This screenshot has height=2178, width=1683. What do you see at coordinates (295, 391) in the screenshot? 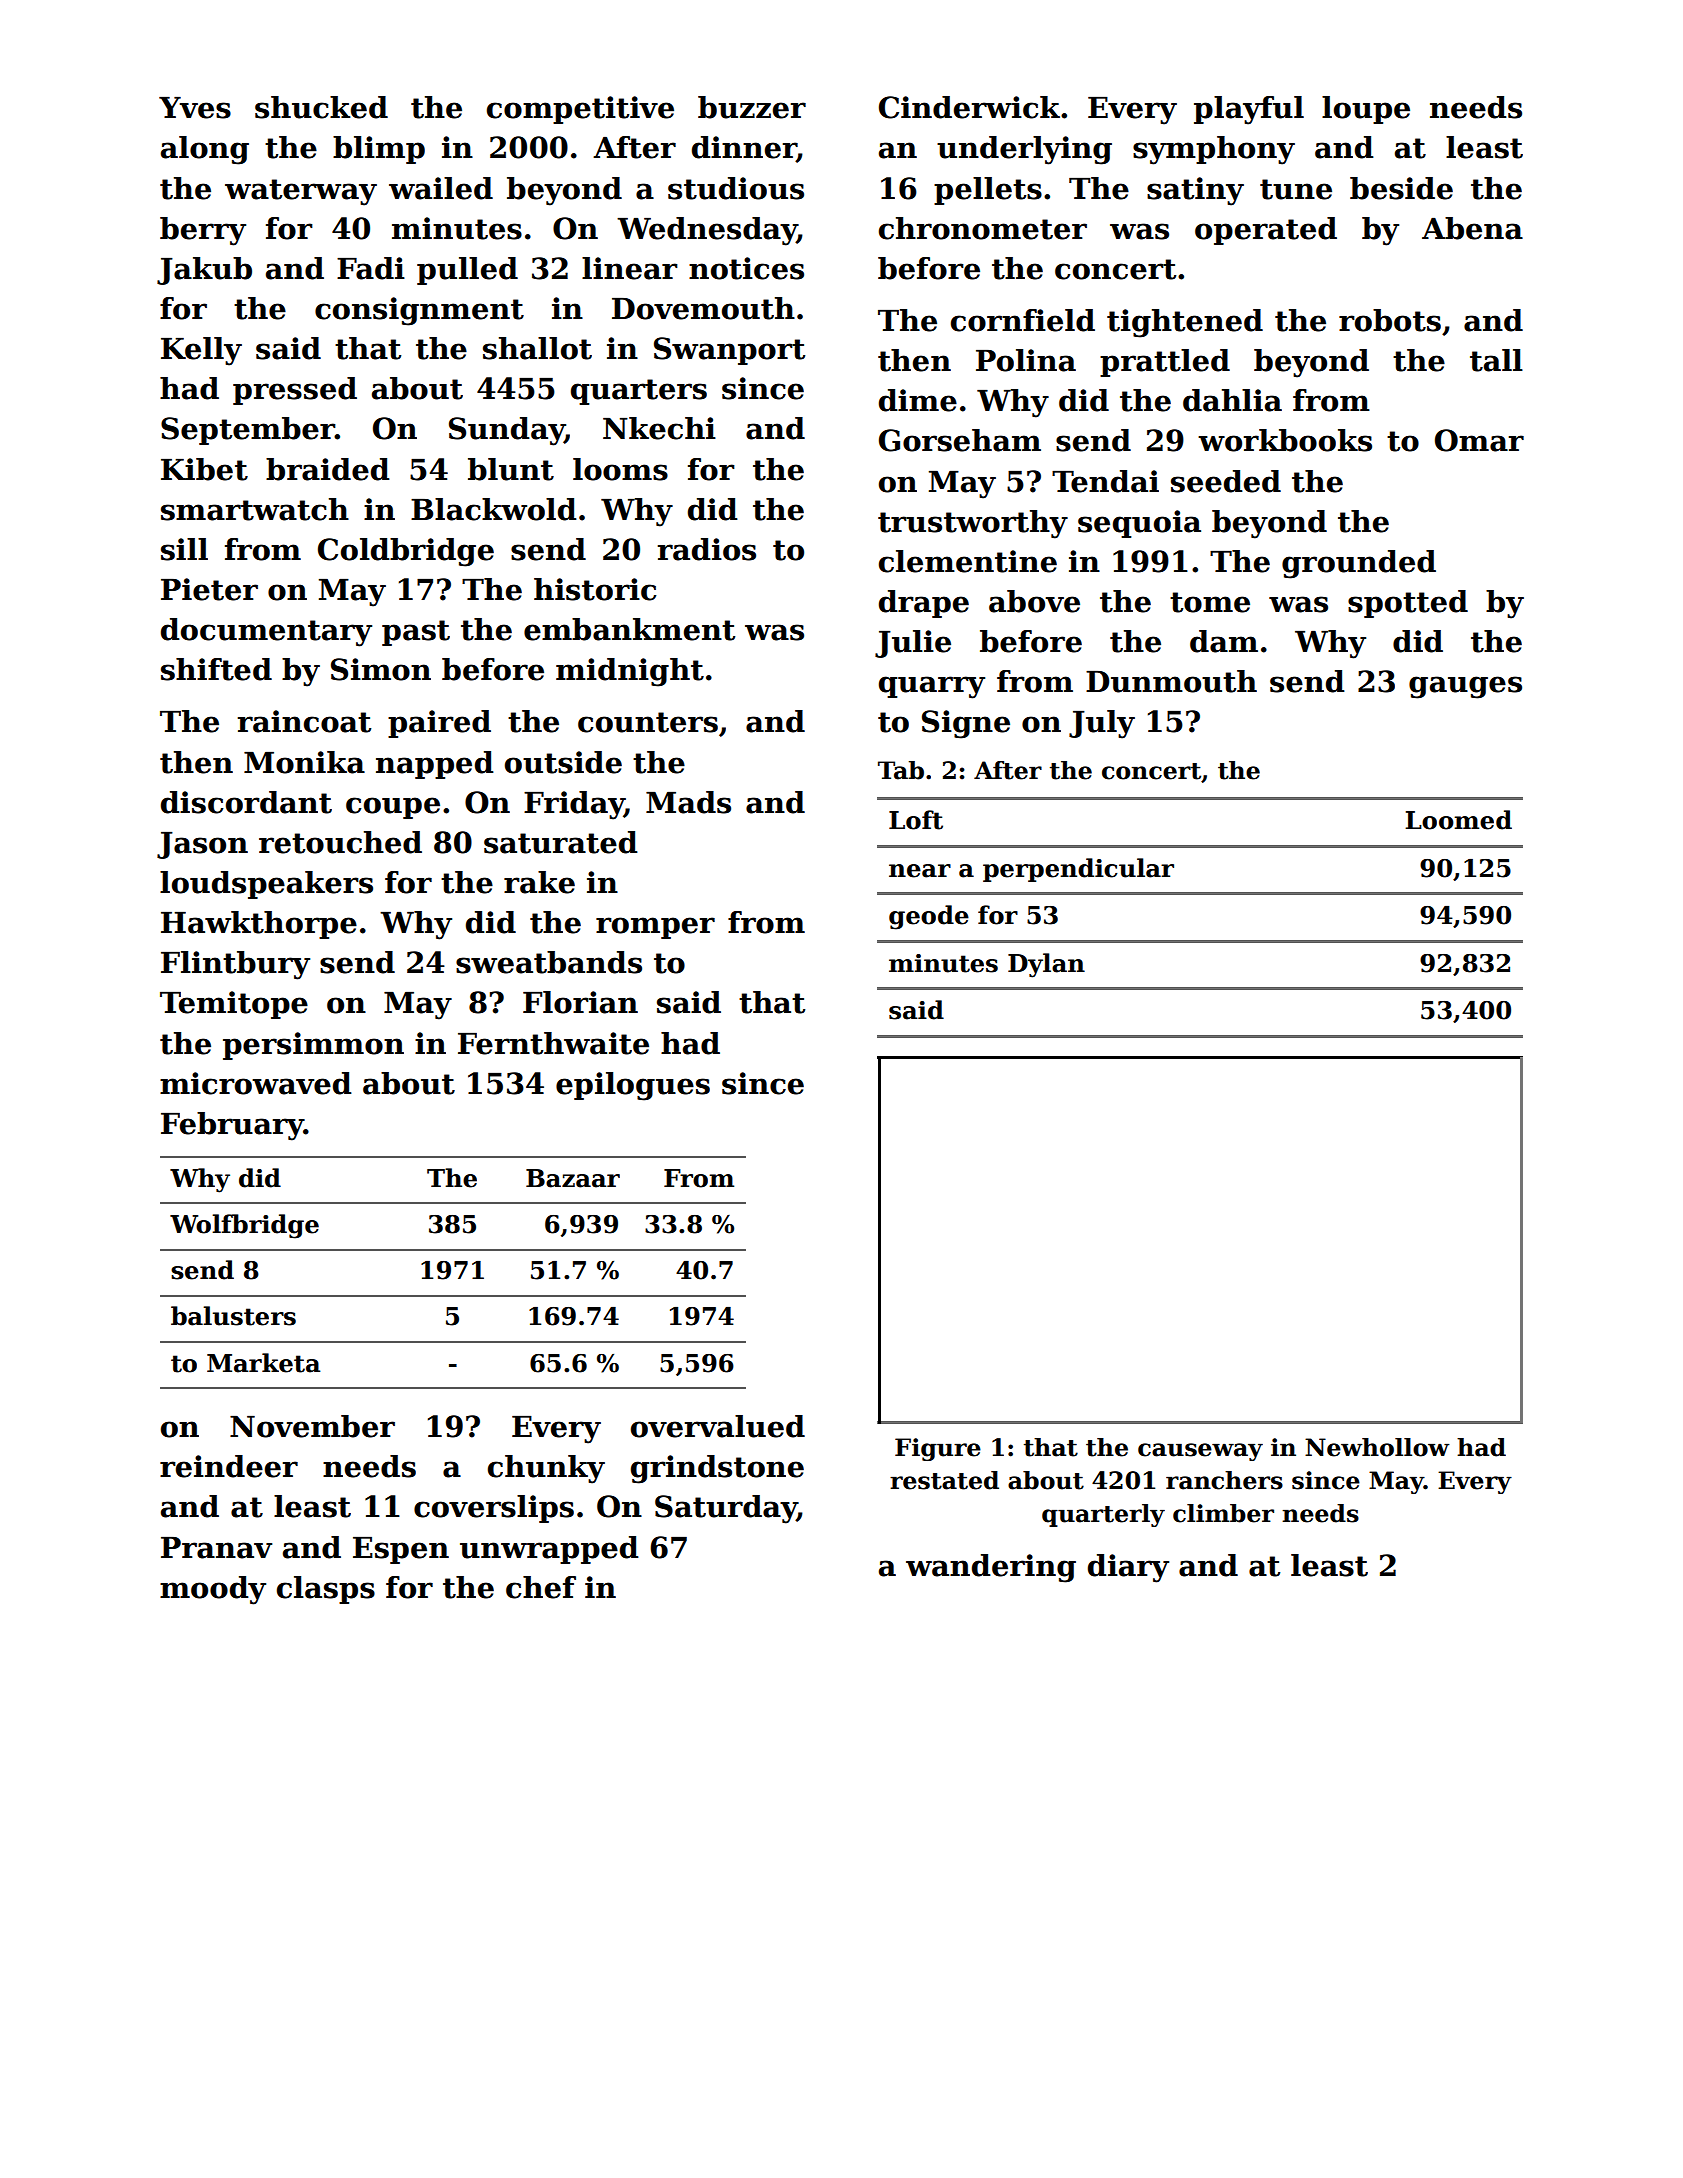
I see `pressed` at bounding box center [295, 391].
